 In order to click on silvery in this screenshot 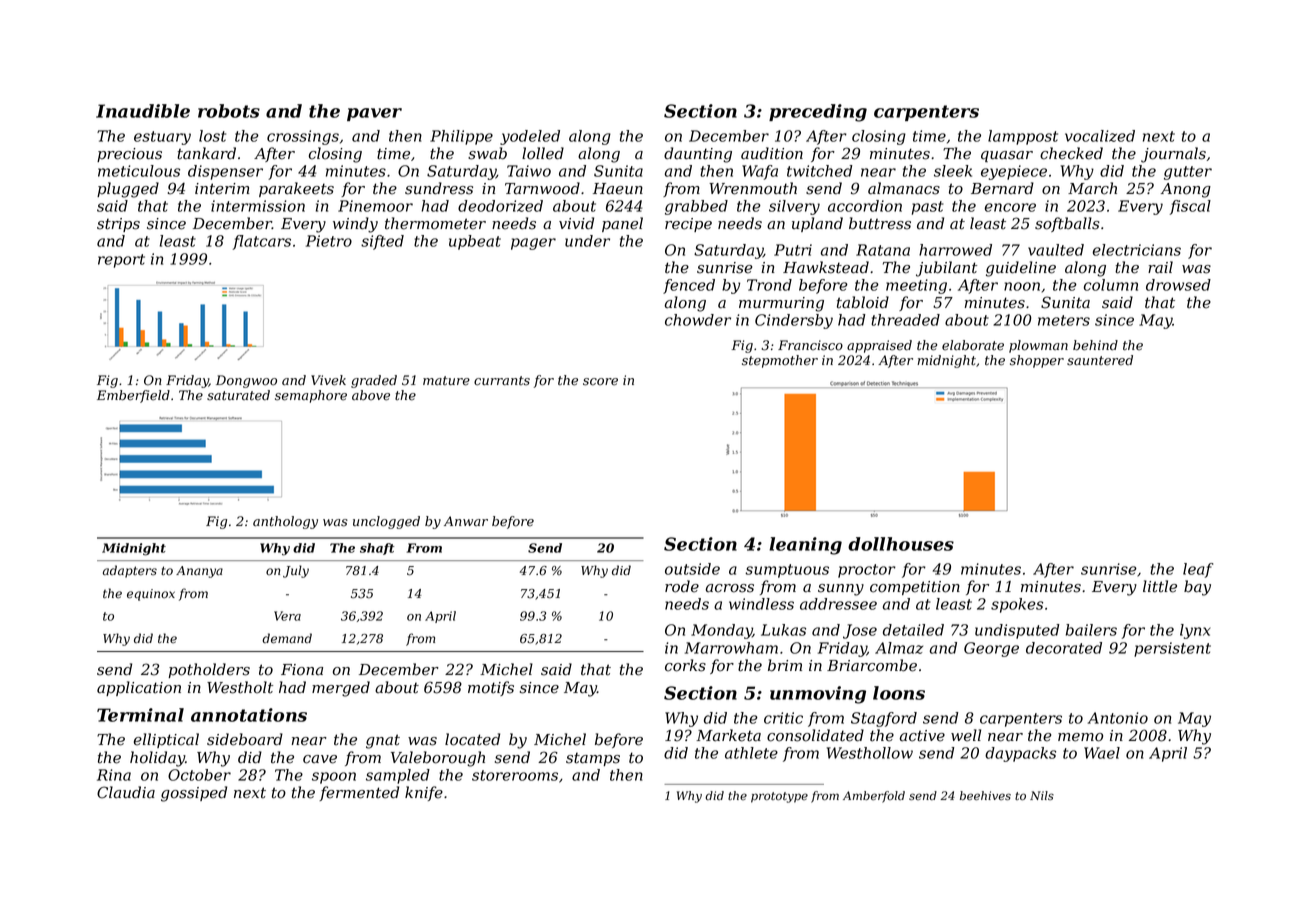, I will do `click(794, 207)`.
